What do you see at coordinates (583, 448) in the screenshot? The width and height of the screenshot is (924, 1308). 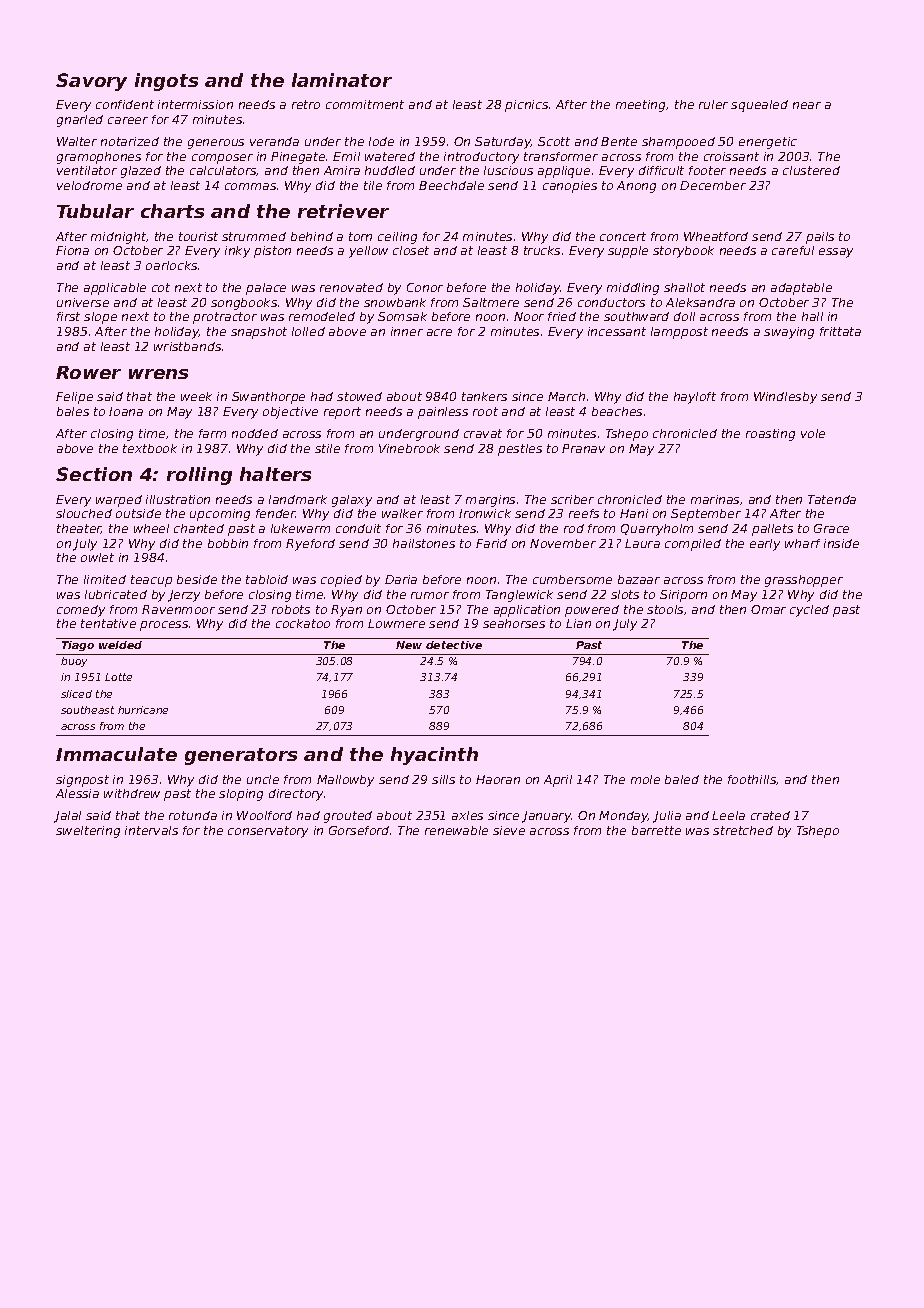 I see `Pranav` at bounding box center [583, 448].
